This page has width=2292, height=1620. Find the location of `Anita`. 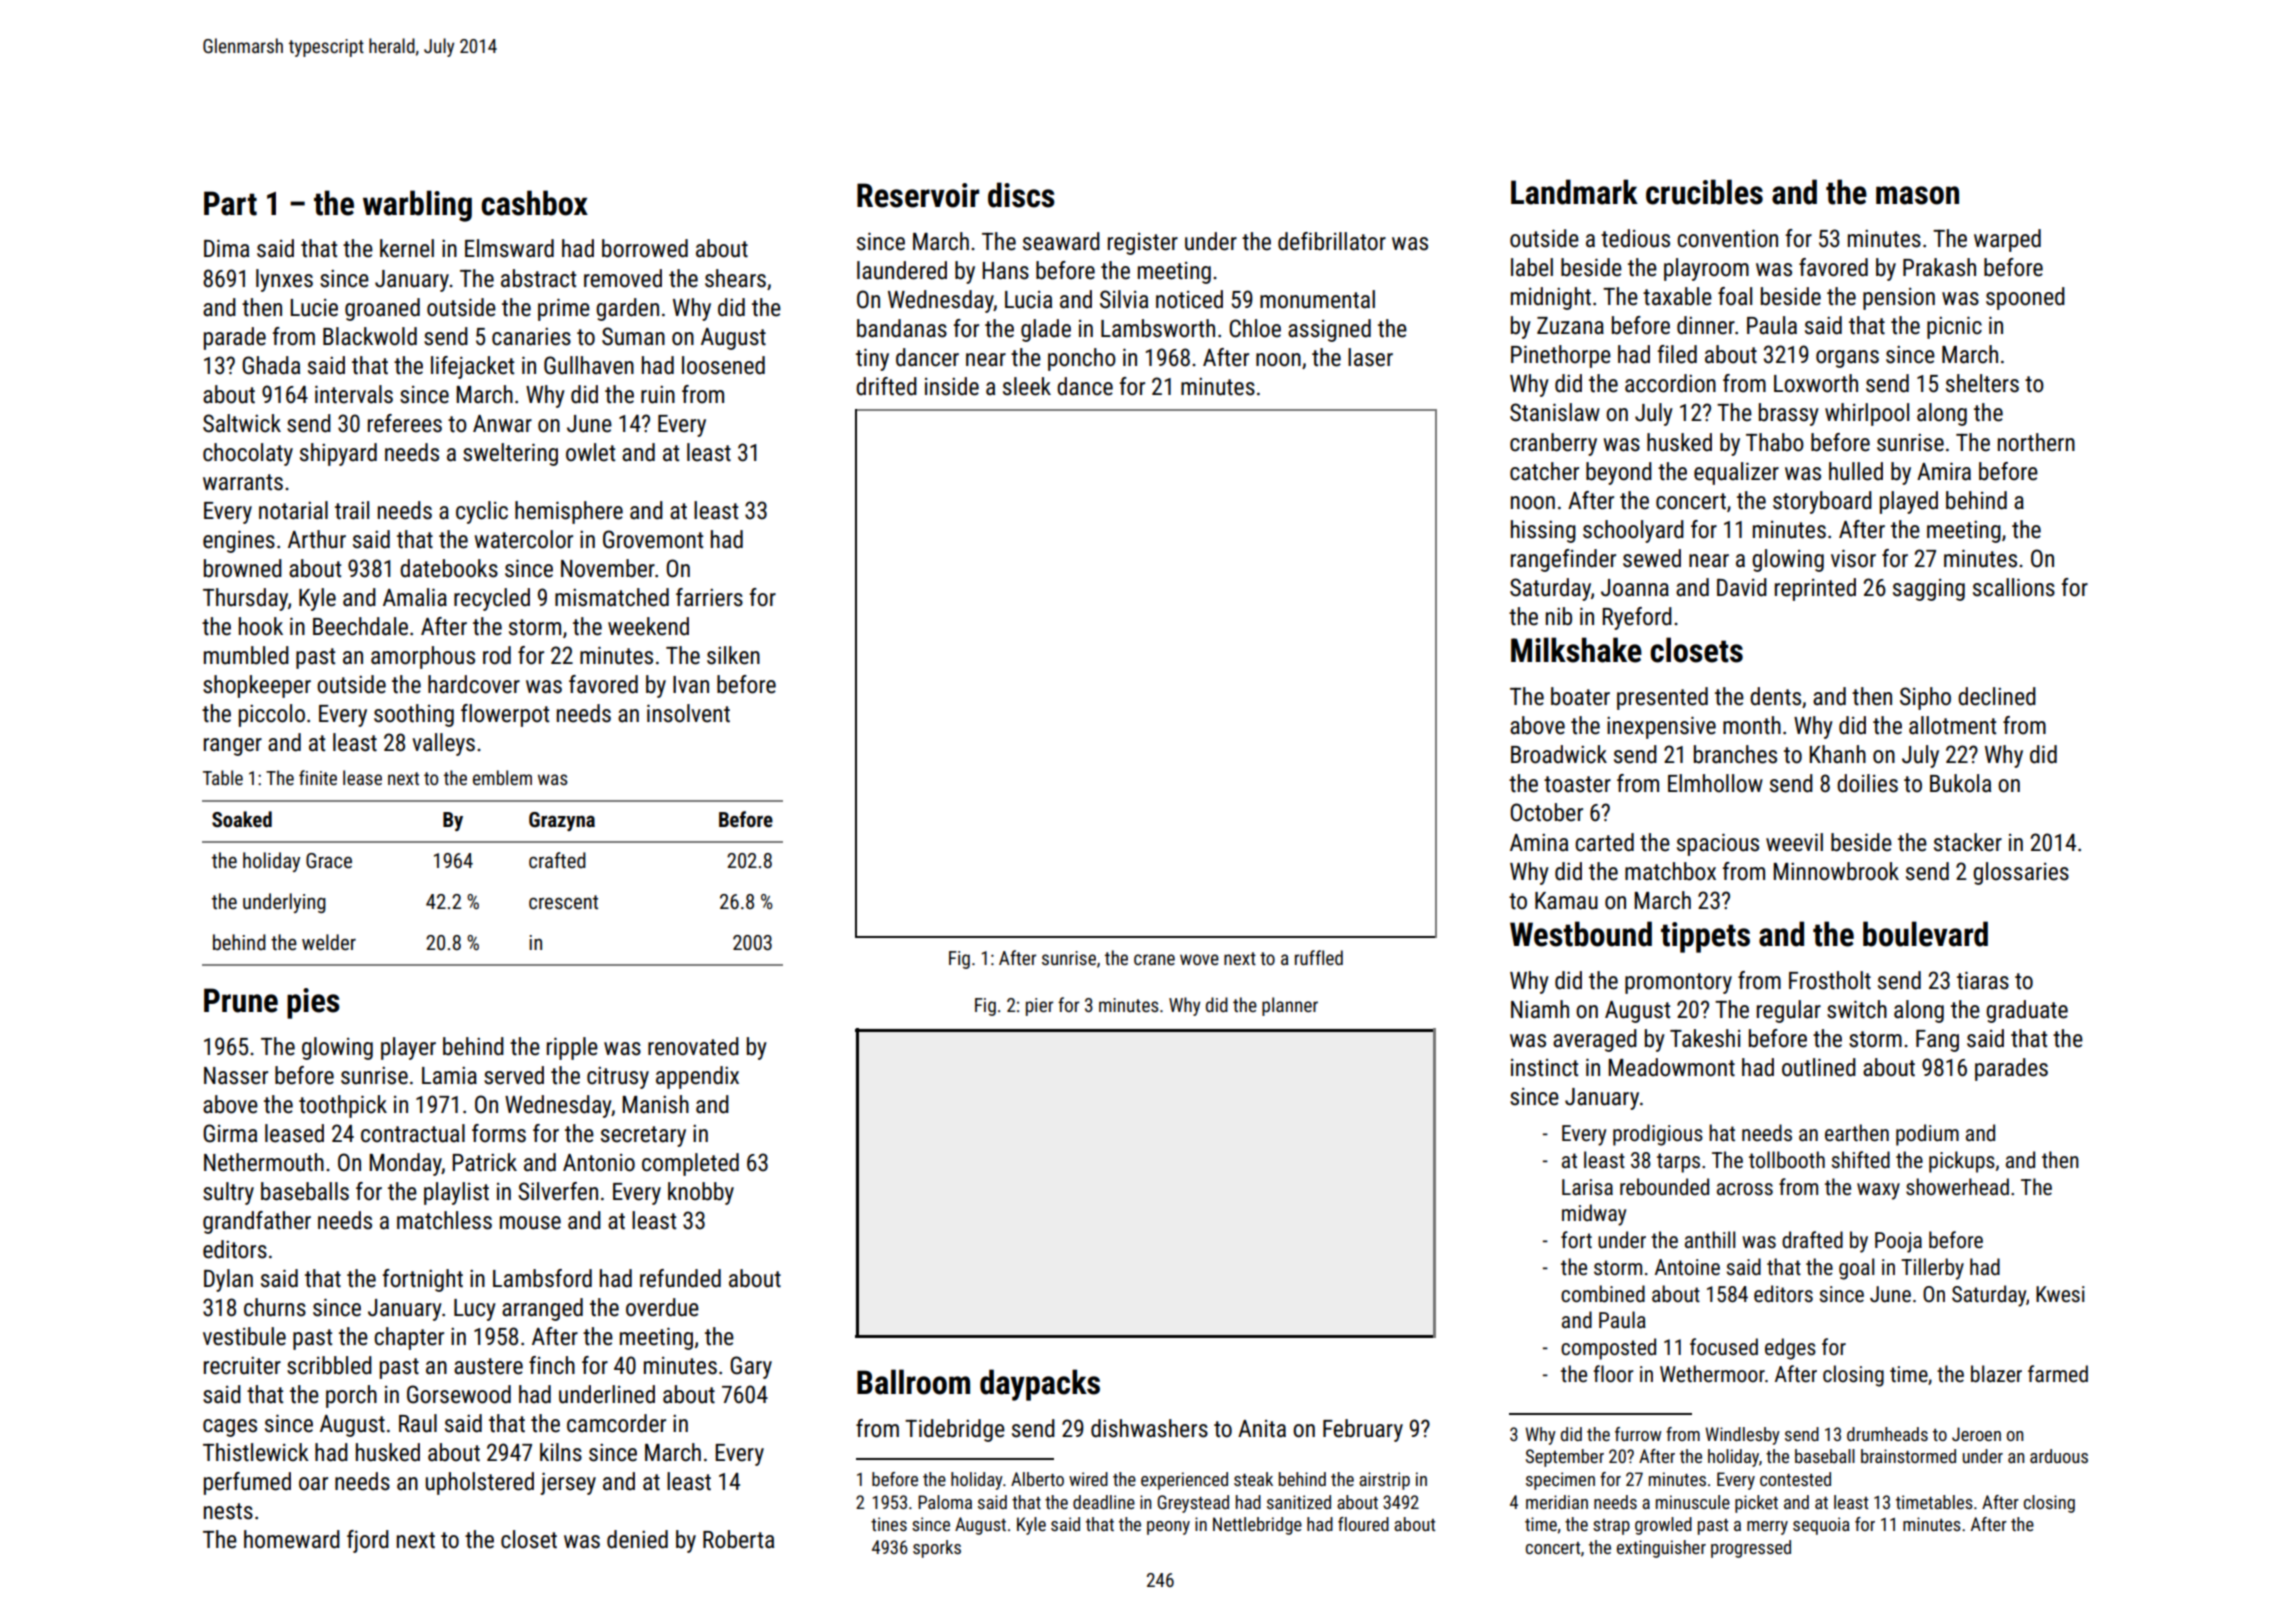

Anita is located at coordinates (1262, 1429).
